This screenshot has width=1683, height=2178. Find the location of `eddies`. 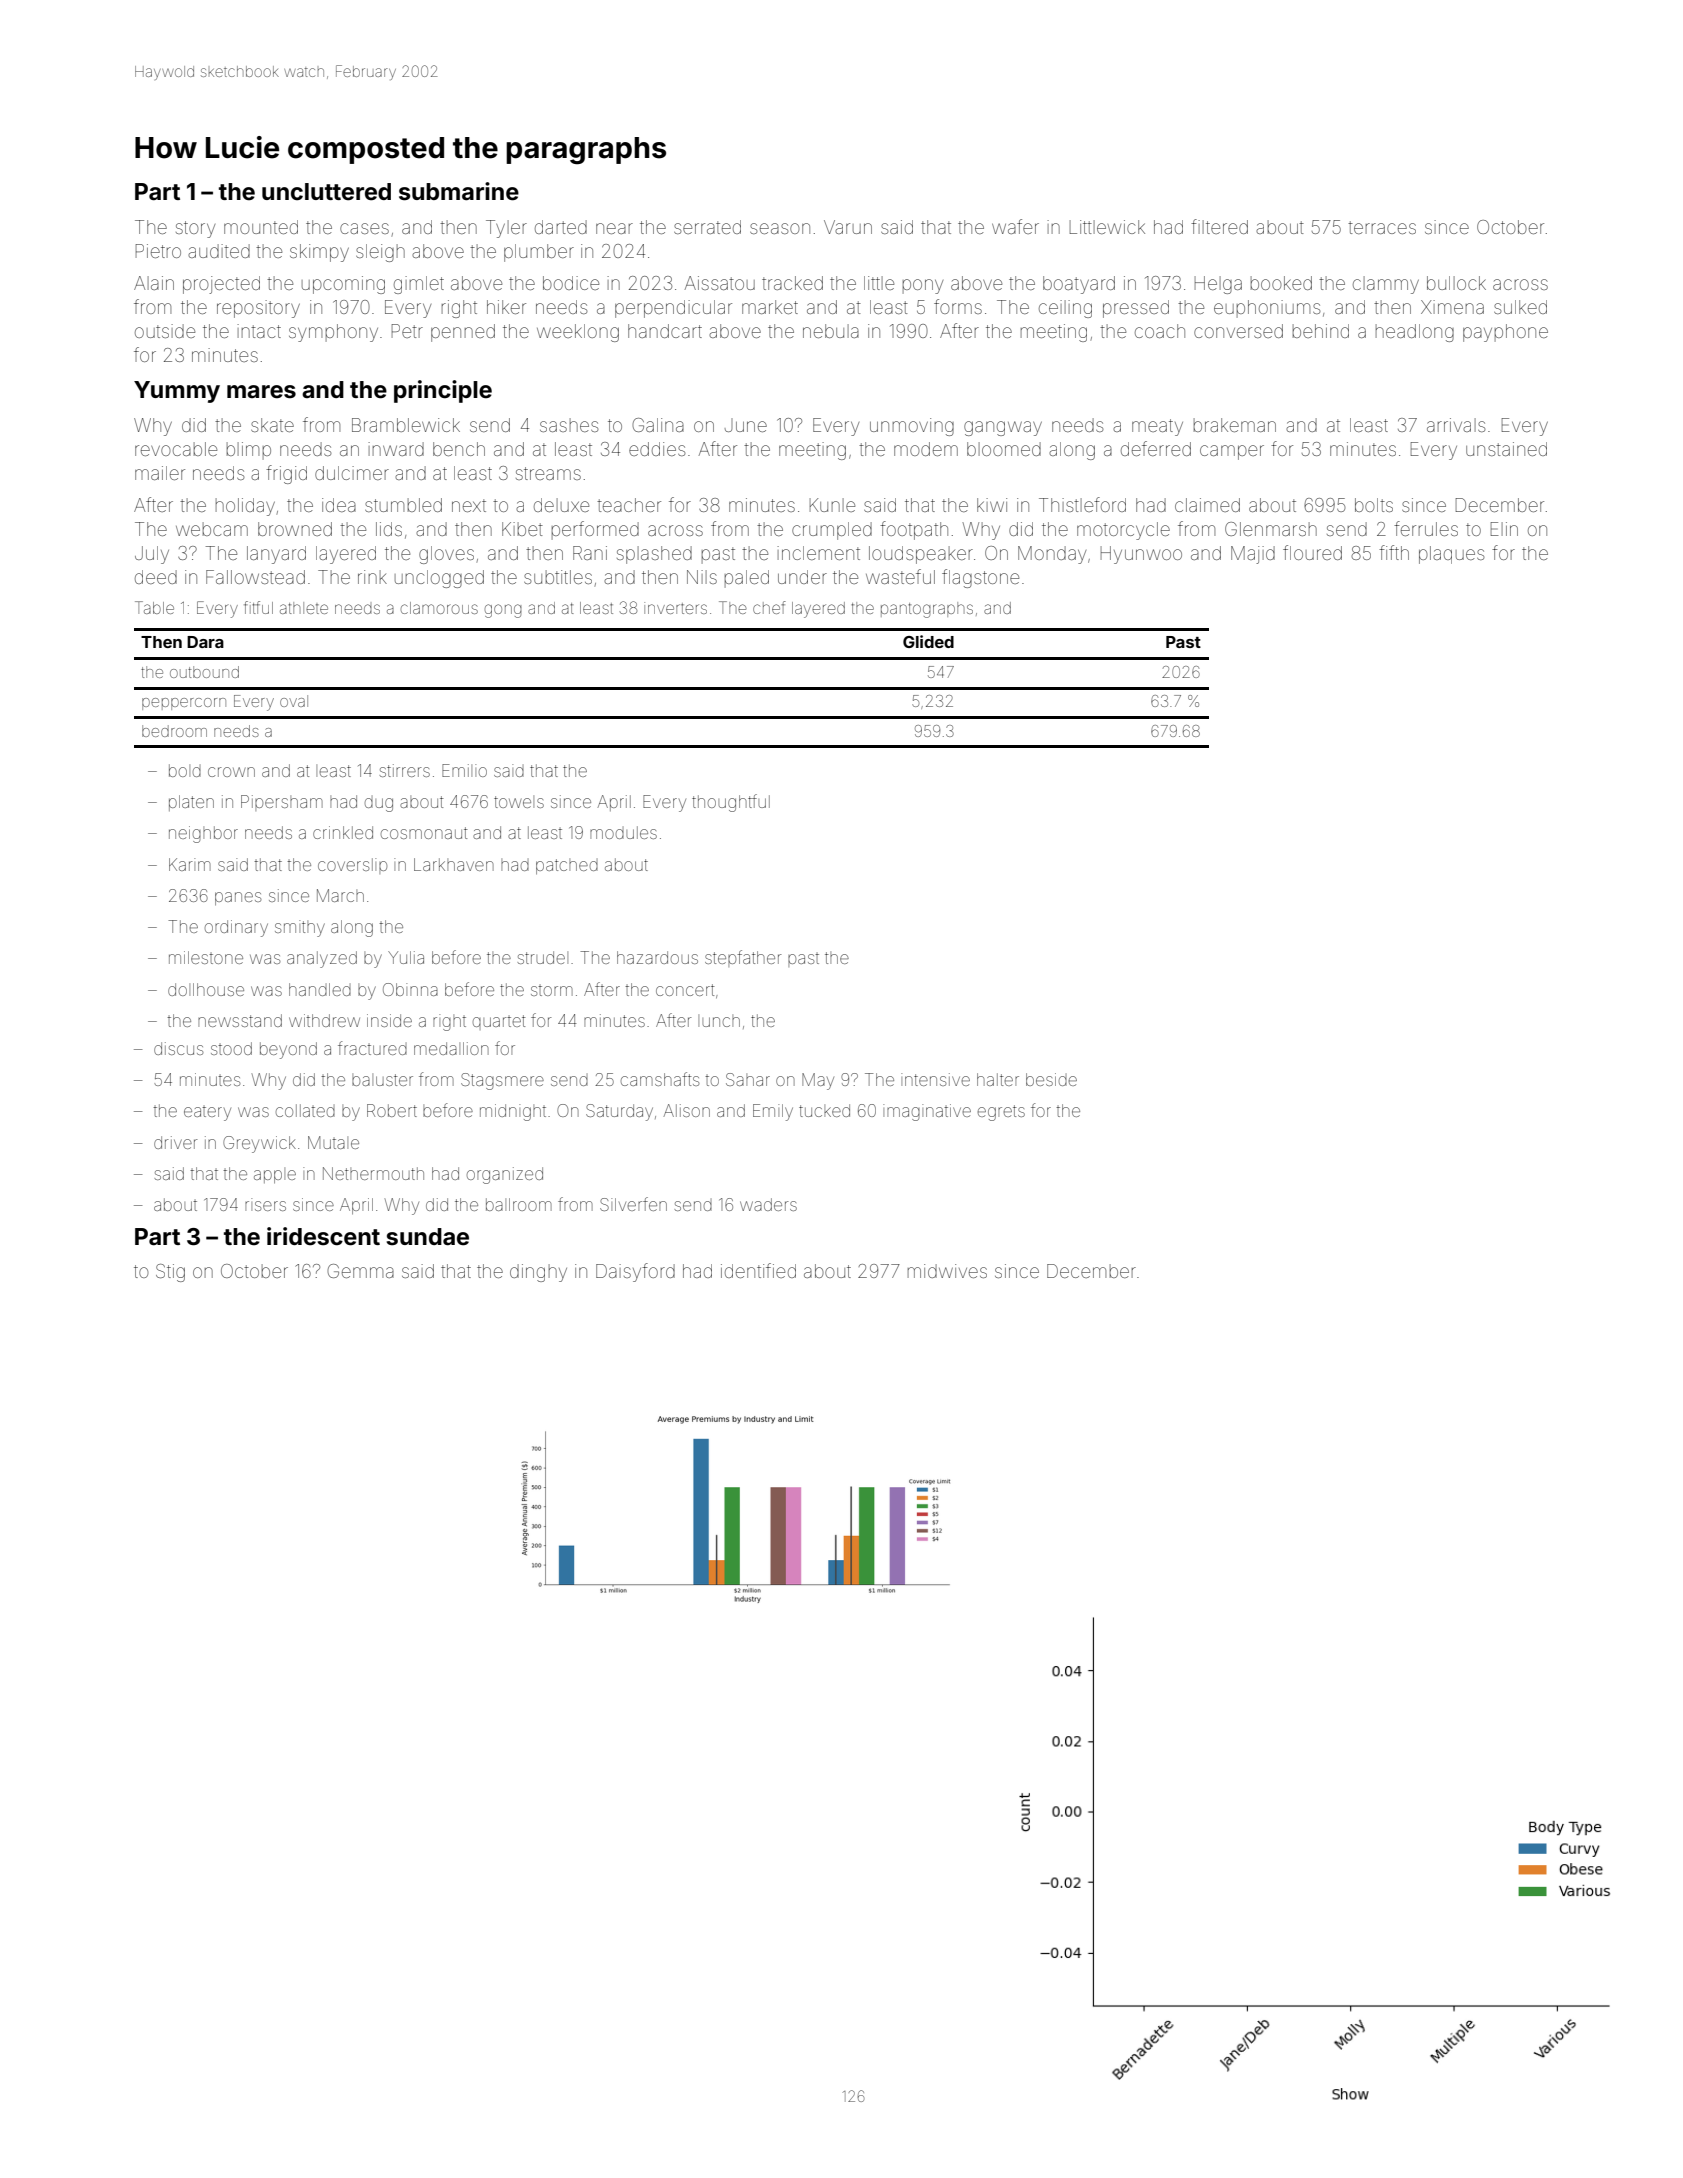

eddies is located at coordinates (657, 449).
